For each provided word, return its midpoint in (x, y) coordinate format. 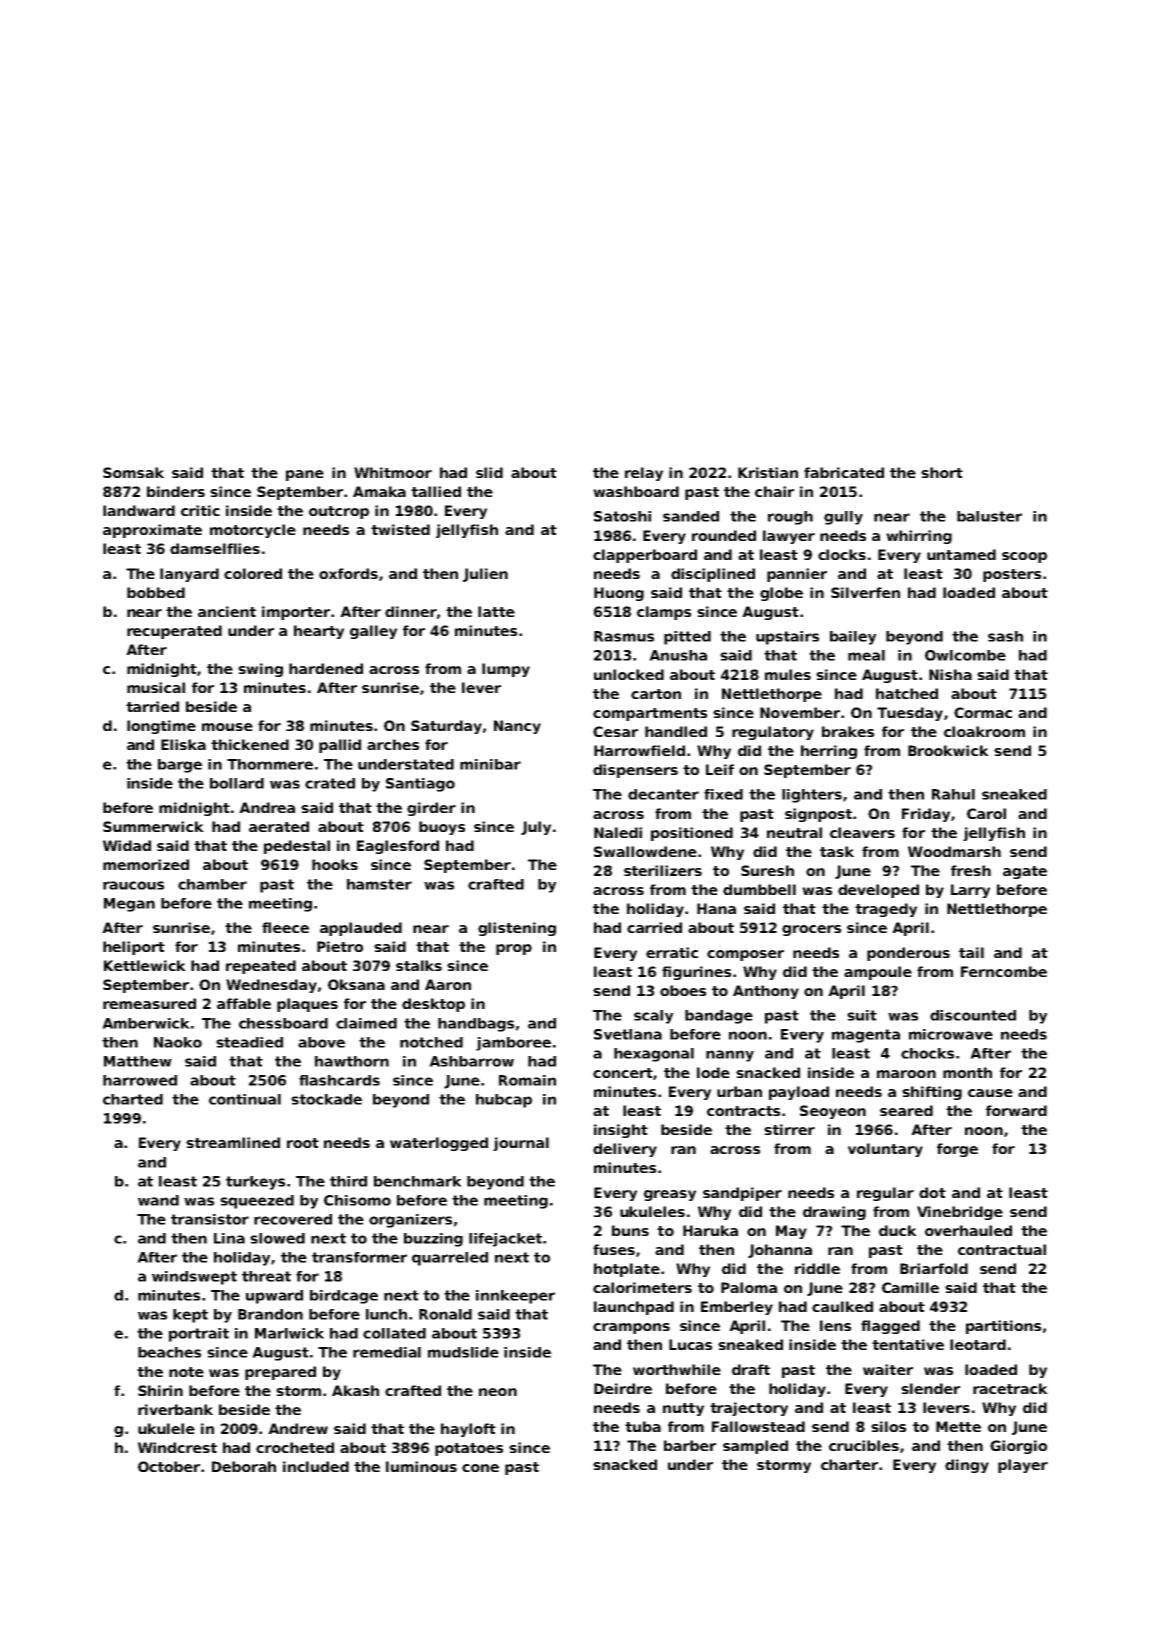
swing (260, 670)
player (1023, 1466)
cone (480, 1468)
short (942, 472)
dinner (411, 611)
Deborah (244, 1466)
